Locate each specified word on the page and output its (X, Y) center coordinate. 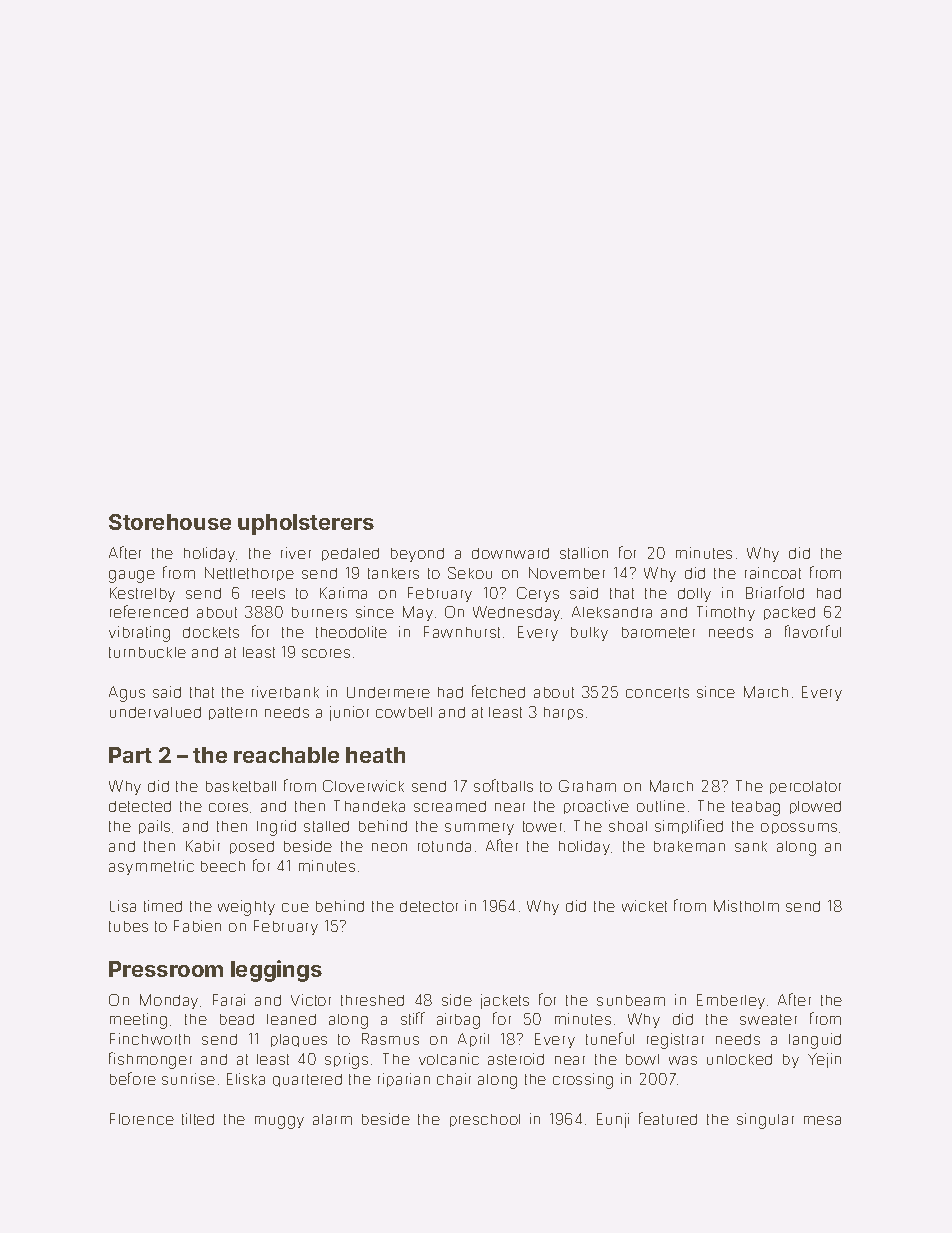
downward (510, 553)
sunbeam (631, 1000)
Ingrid (276, 828)
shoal (628, 826)
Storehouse (170, 522)
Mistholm (746, 906)
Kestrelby (142, 594)
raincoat (773, 573)
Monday (169, 1001)
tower (542, 826)
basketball (241, 786)
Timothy (726, 613)
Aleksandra (612, 612)
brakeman (689, 846)
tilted (198, 1119)
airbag (458, 1021)
